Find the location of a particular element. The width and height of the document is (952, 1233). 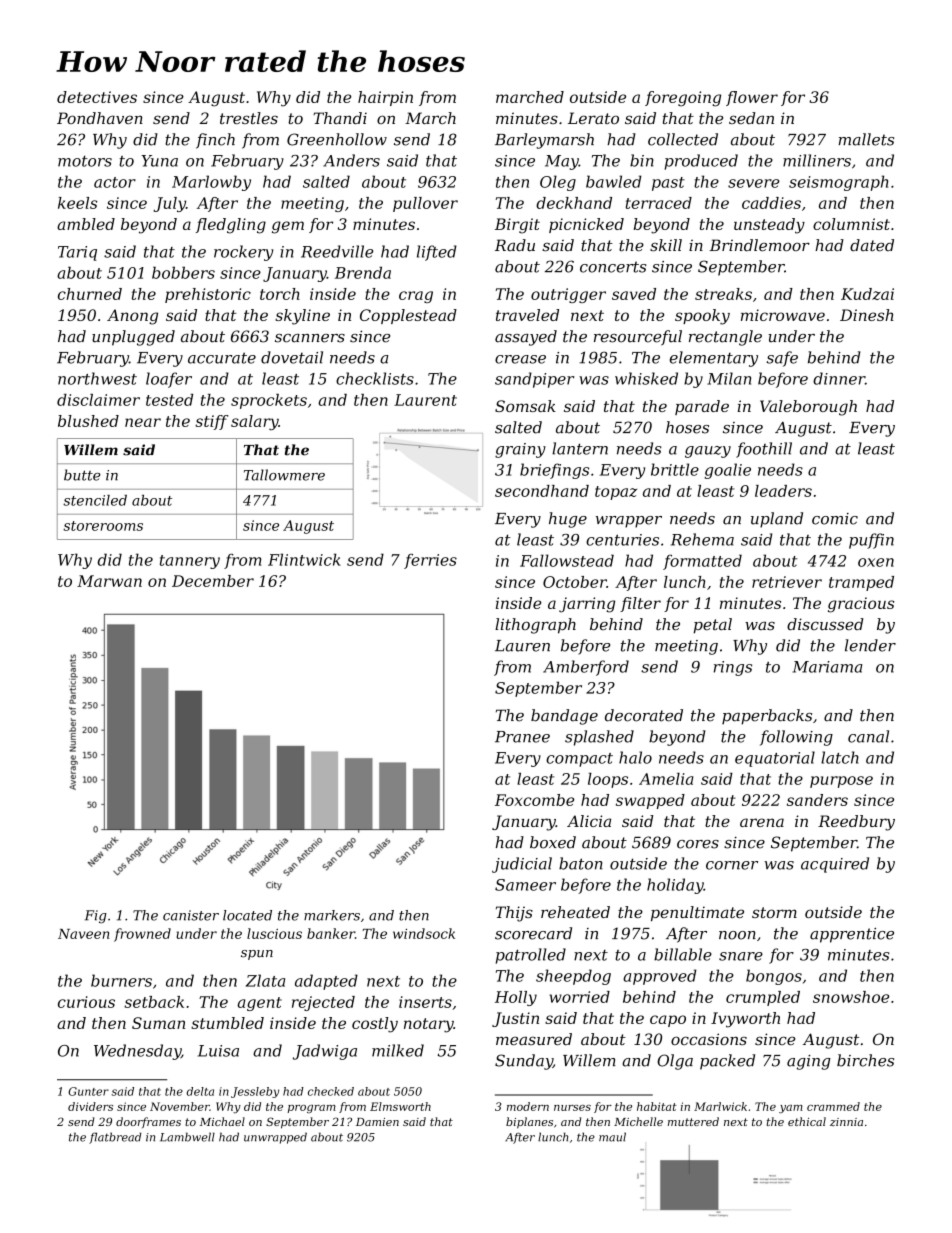

Lambwell is located at coordinates (187, 1137).
